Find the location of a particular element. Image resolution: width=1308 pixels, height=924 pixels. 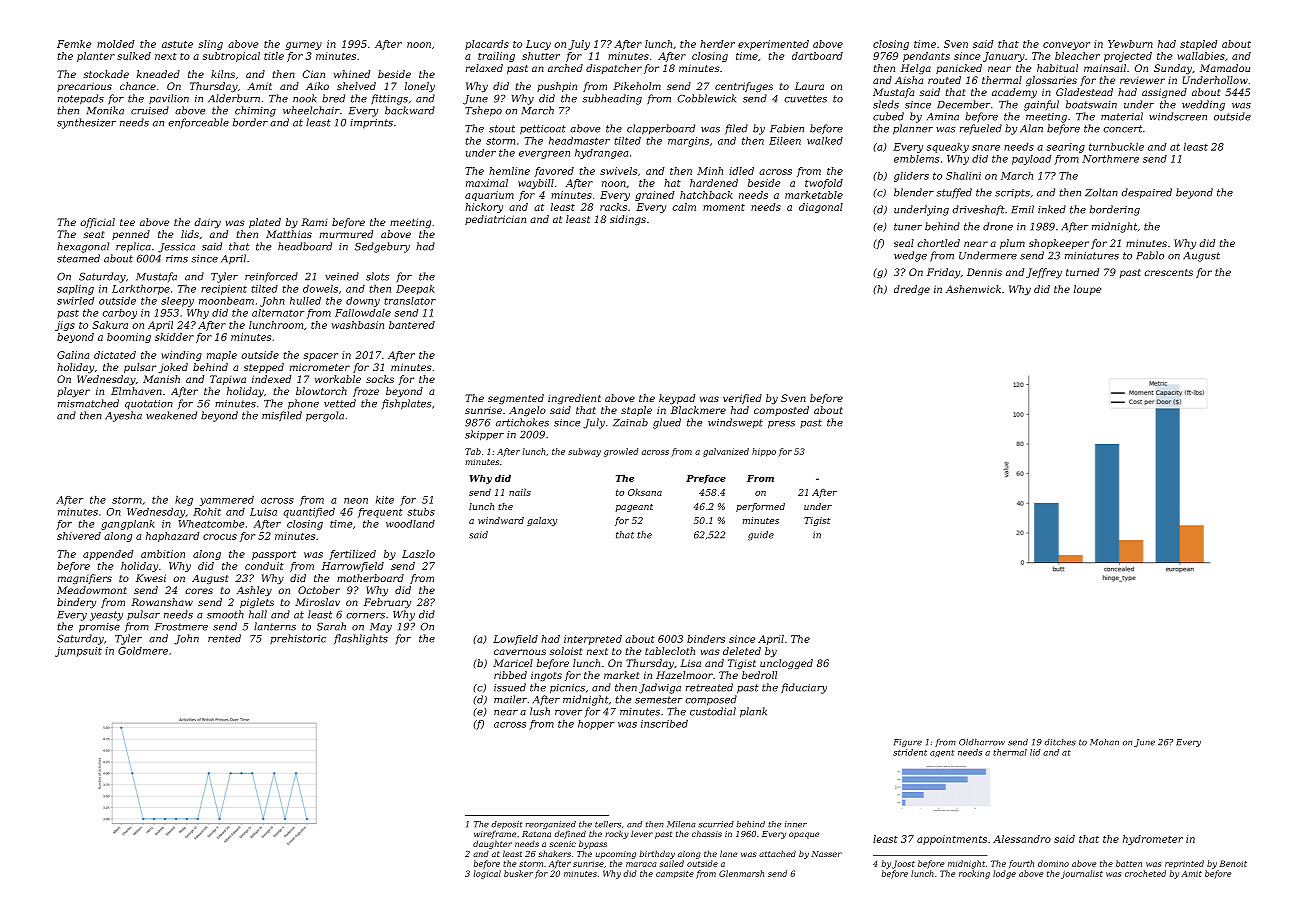

deleted is located at coordinates (742, 651).
